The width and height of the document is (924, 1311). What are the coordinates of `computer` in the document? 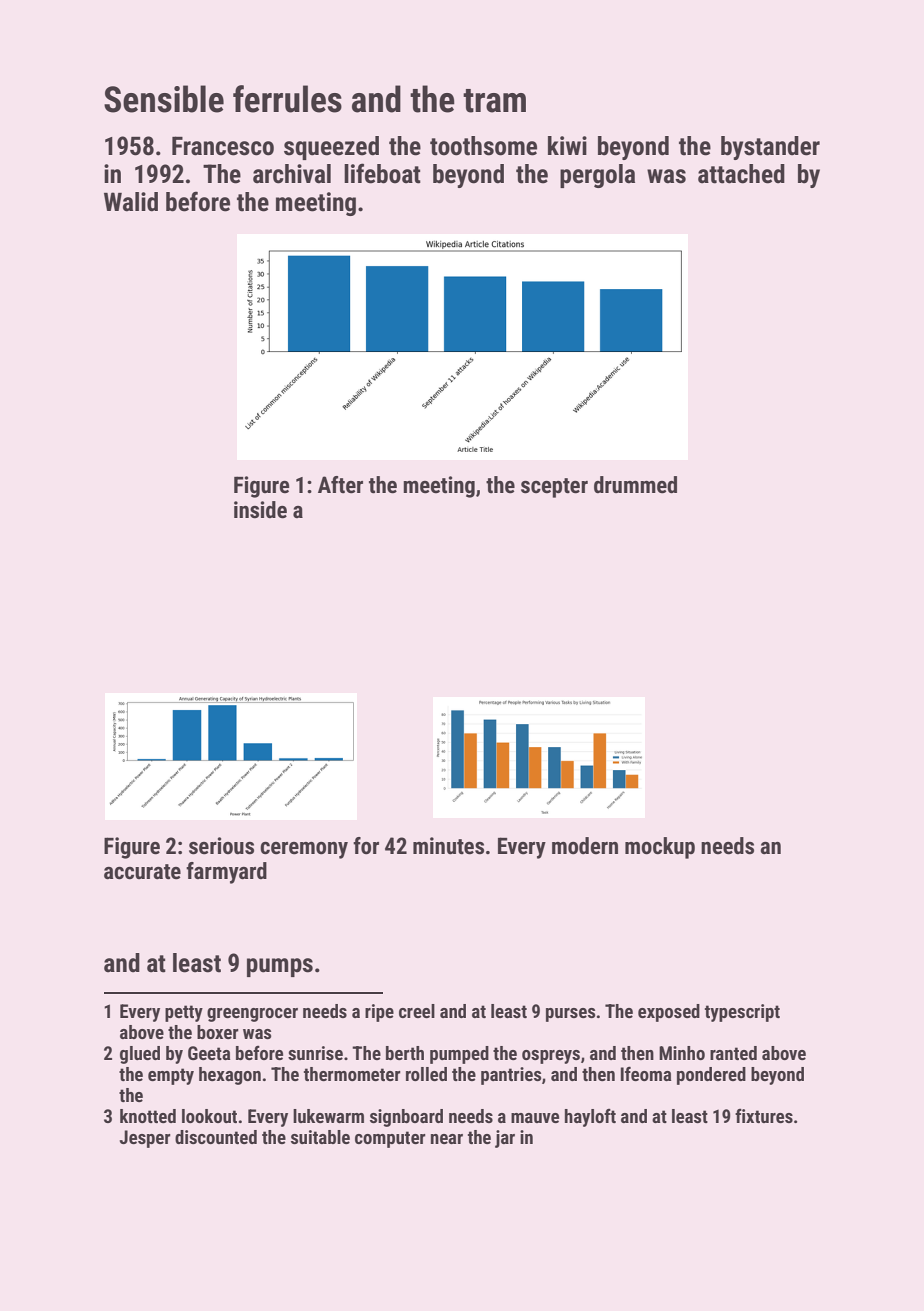 It's located at (390, 1139).
